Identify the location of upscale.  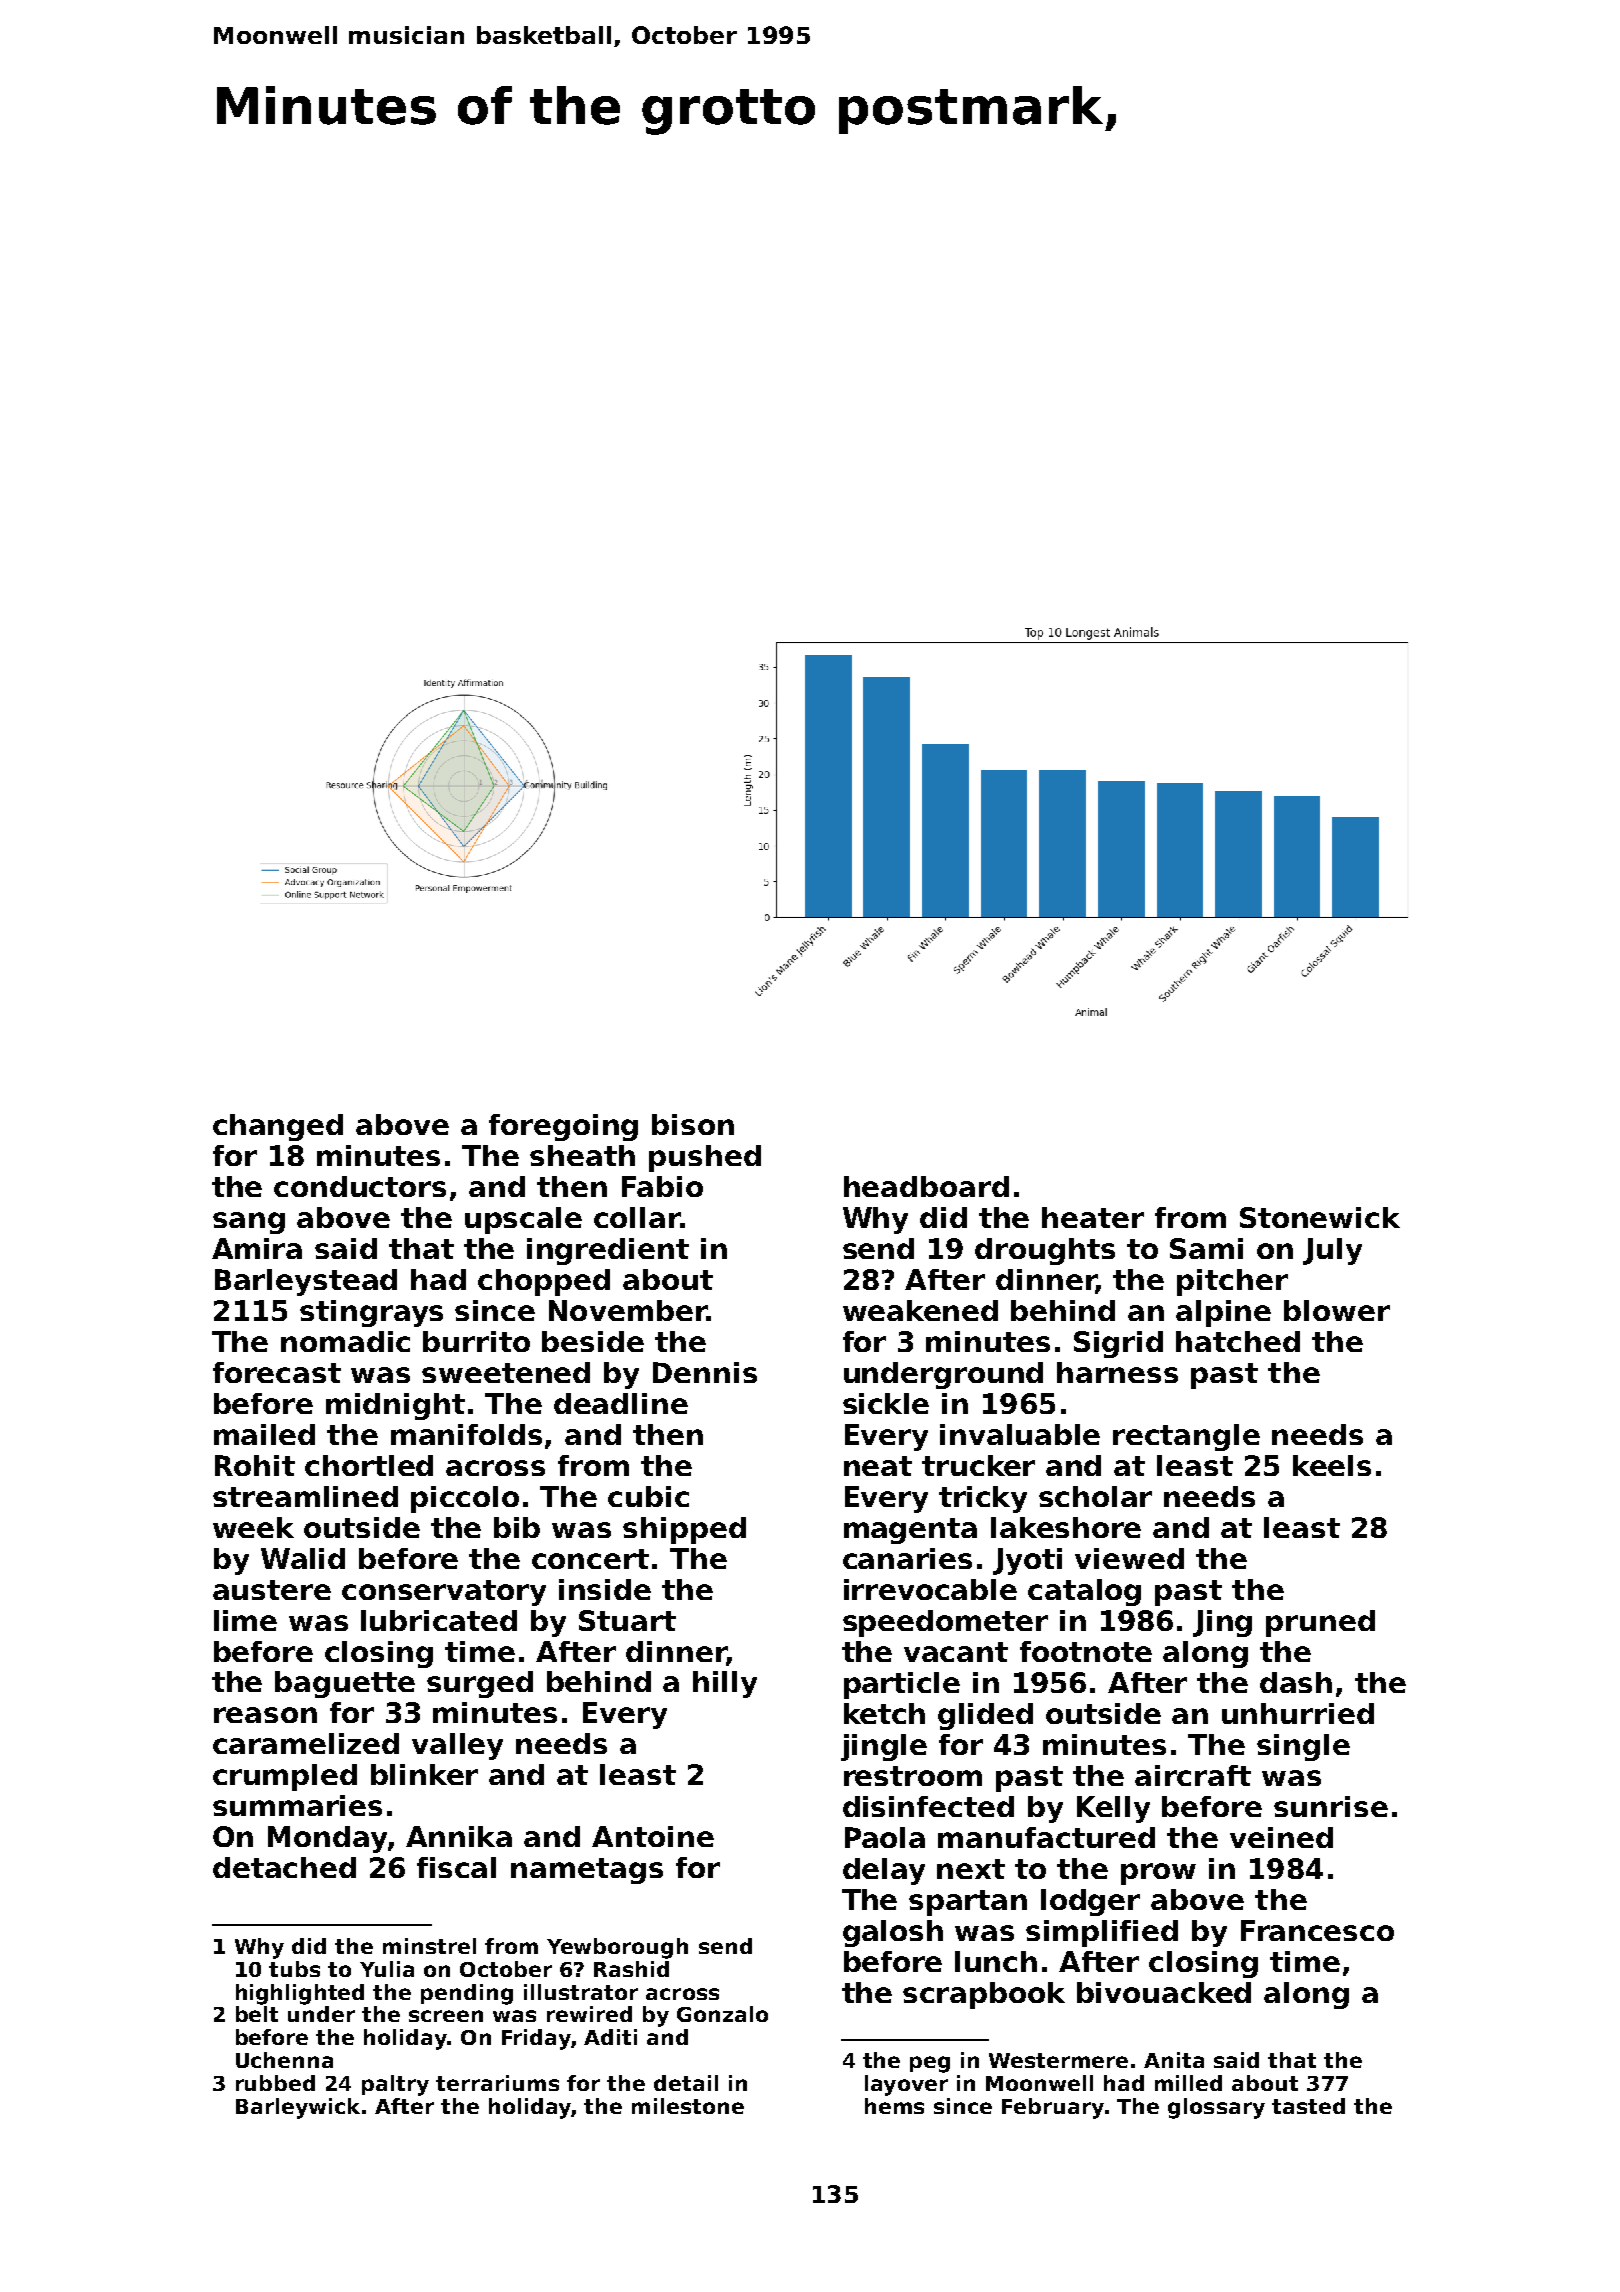
(523, 1220).
